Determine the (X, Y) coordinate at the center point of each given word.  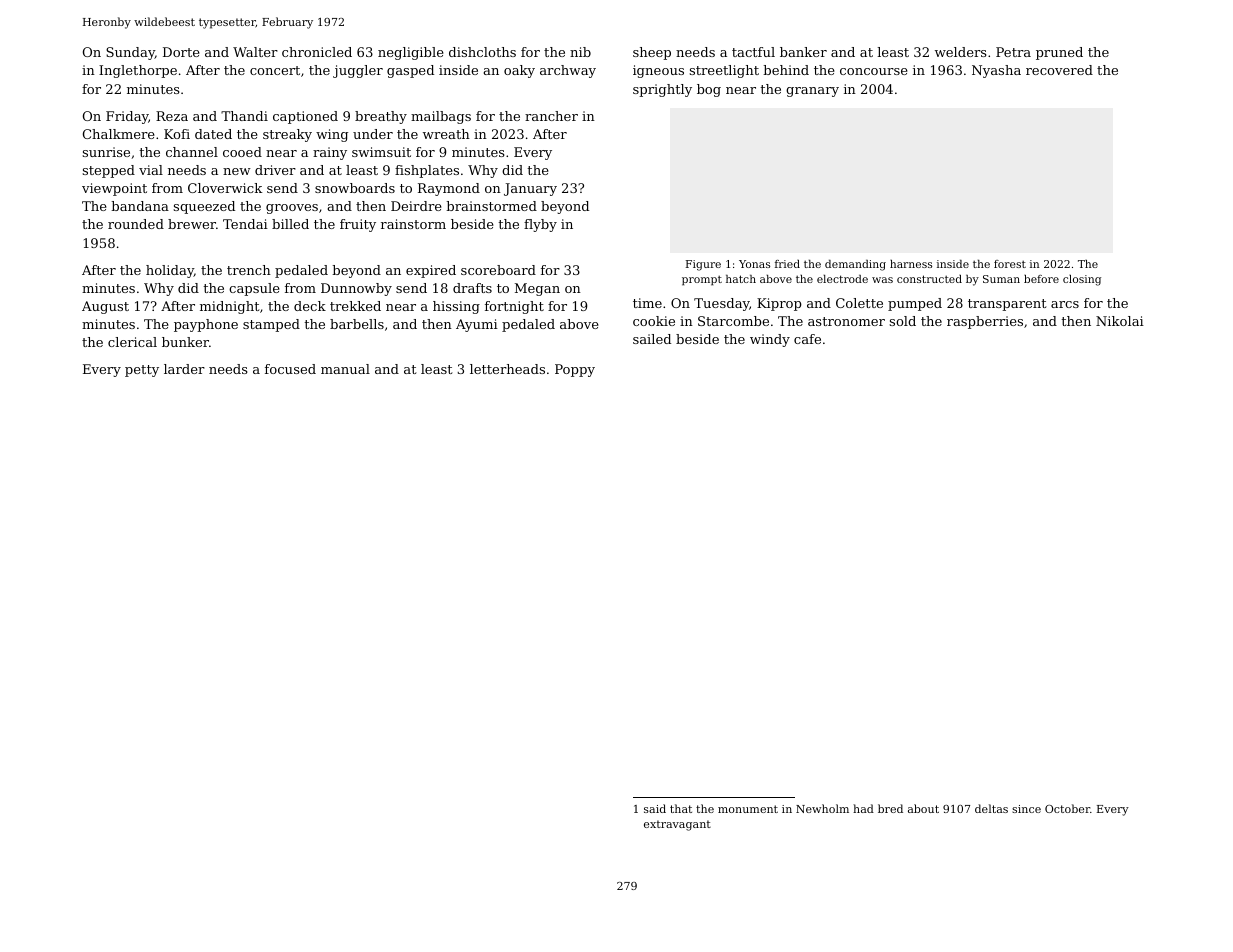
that (681, 808)
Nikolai (1120, 321)
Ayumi (477, 325)
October (1067, 808)
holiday (170, 271)
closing (1082, 280)
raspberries (985, 322)
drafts (472, 288)
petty (142, 371)
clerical (132, 342)
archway (568, 71)
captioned (305, 117)
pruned (1059, 53)
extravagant (677, 825)
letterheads (507, 369)
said (655, 808)
